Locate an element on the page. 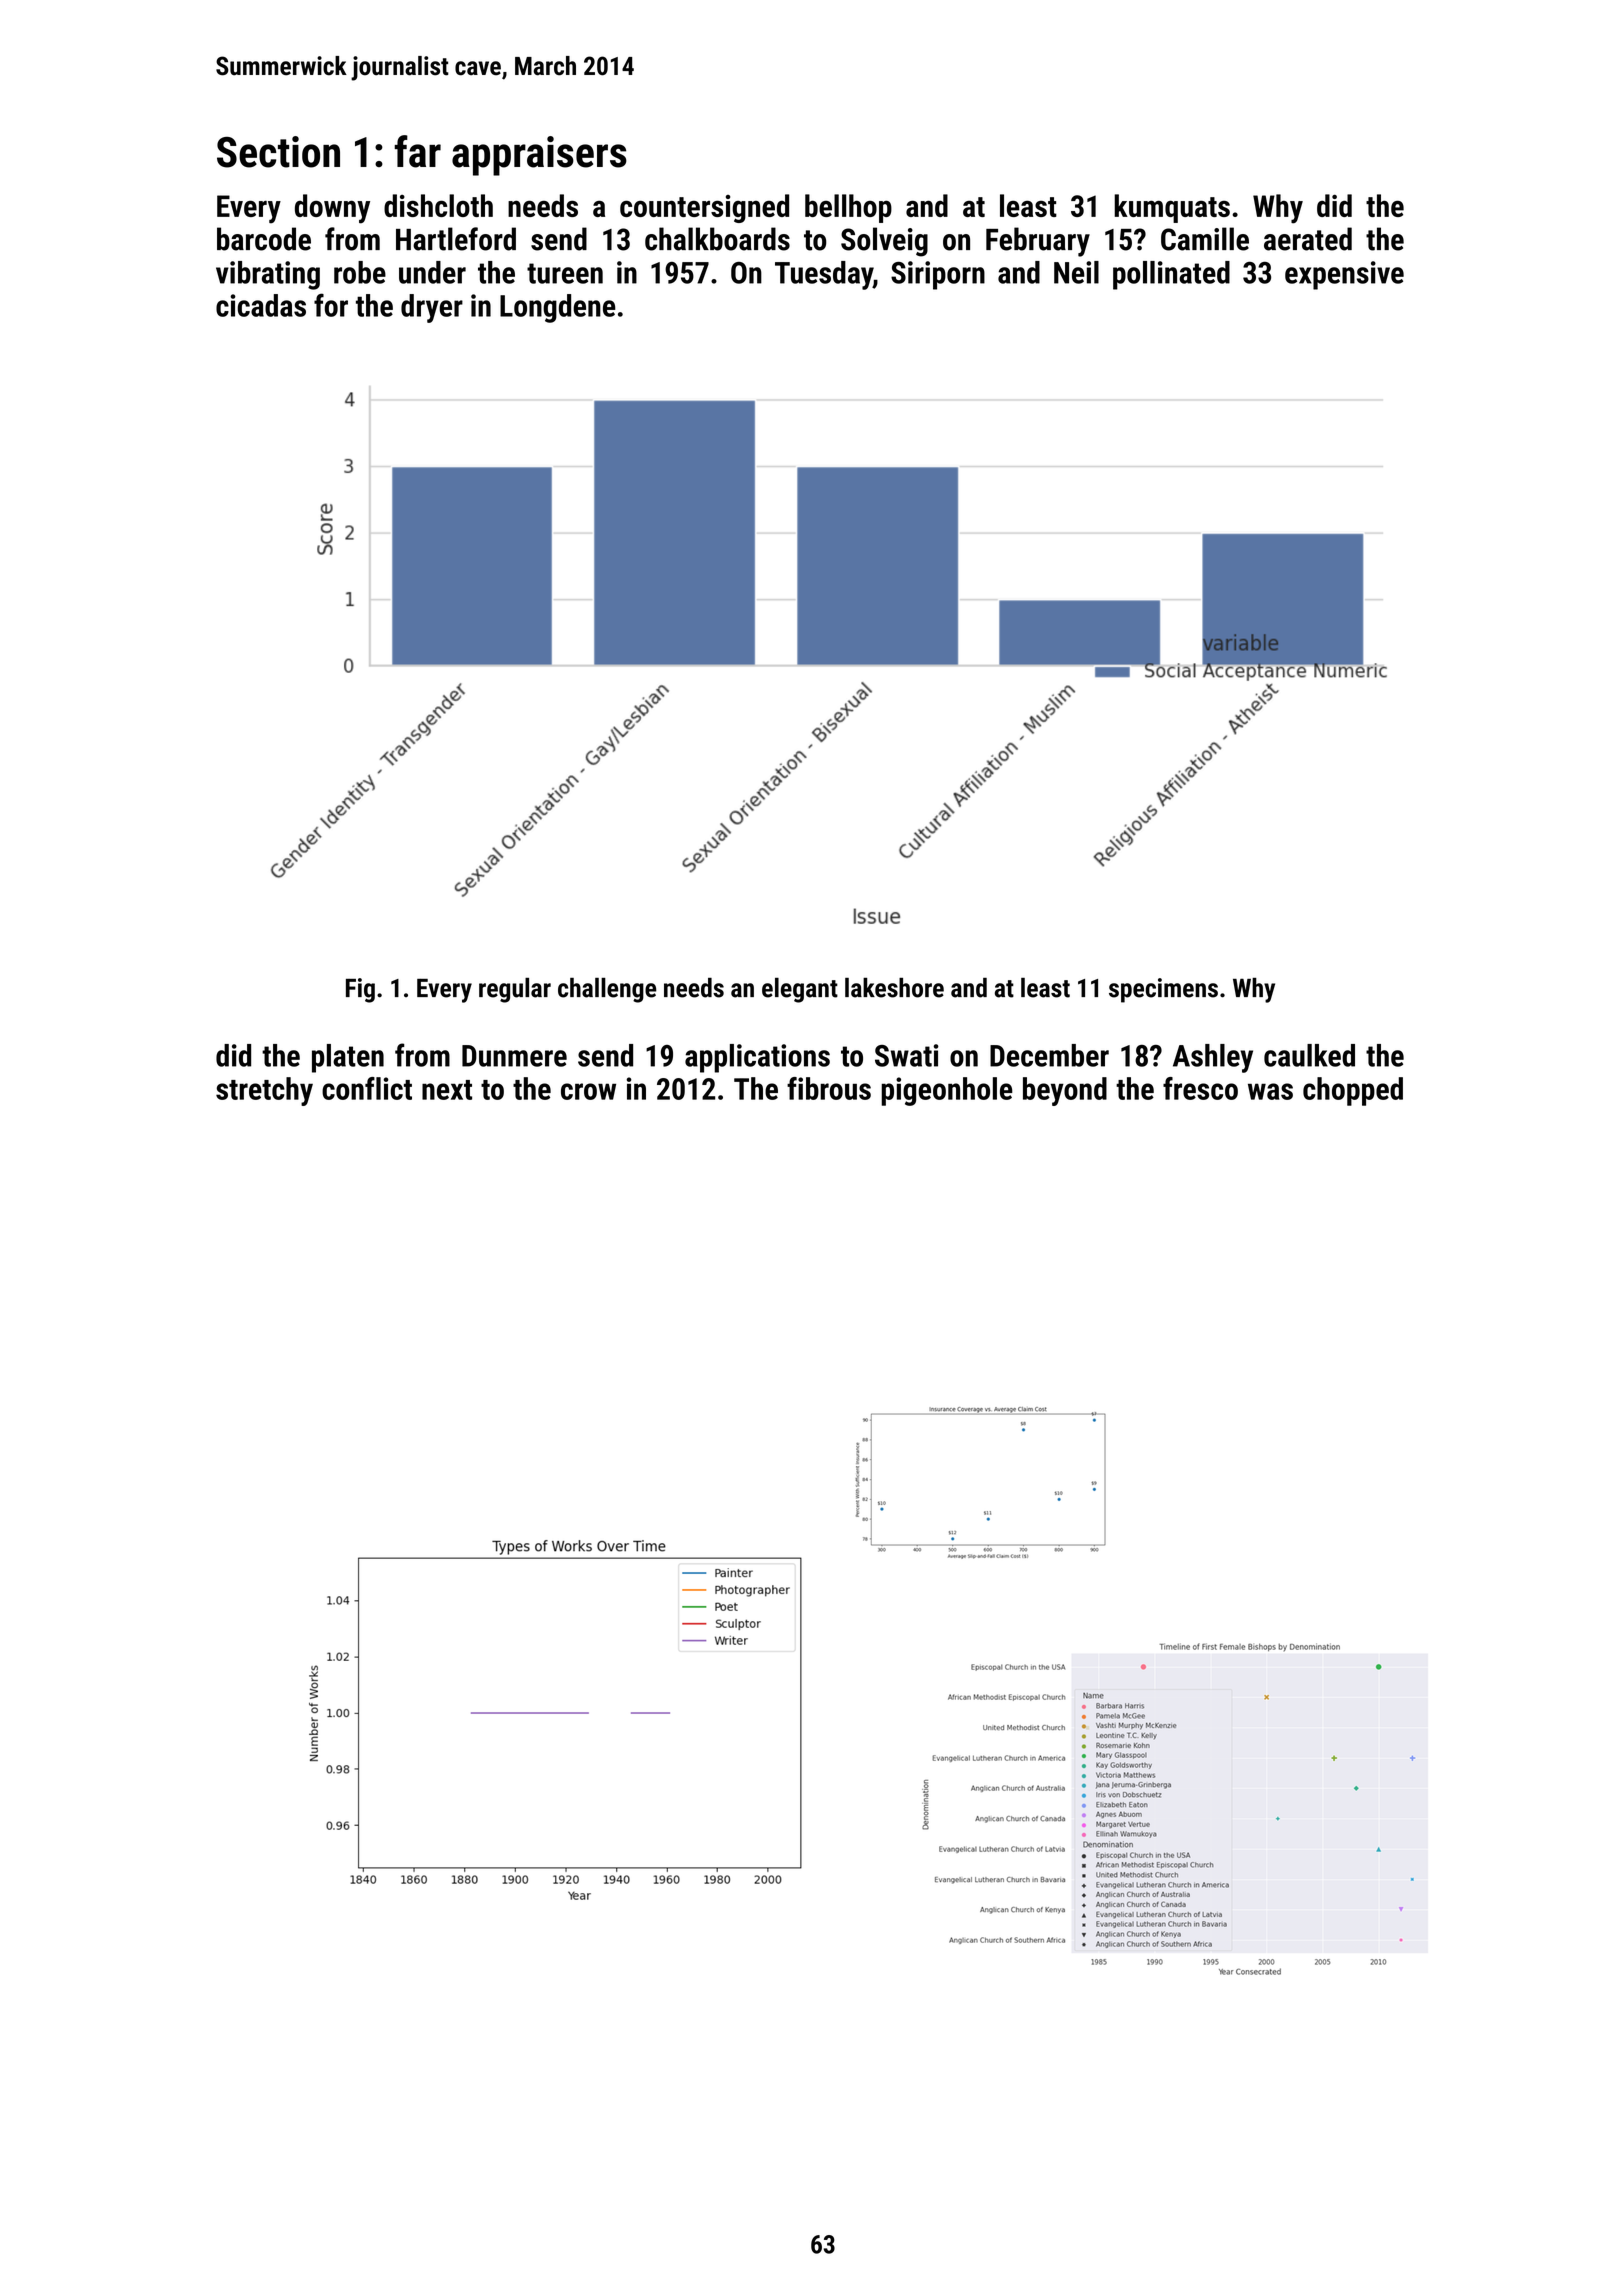 The width and height of the document is (1620, 2292). expensive is located at coordinates (1344, 275).
